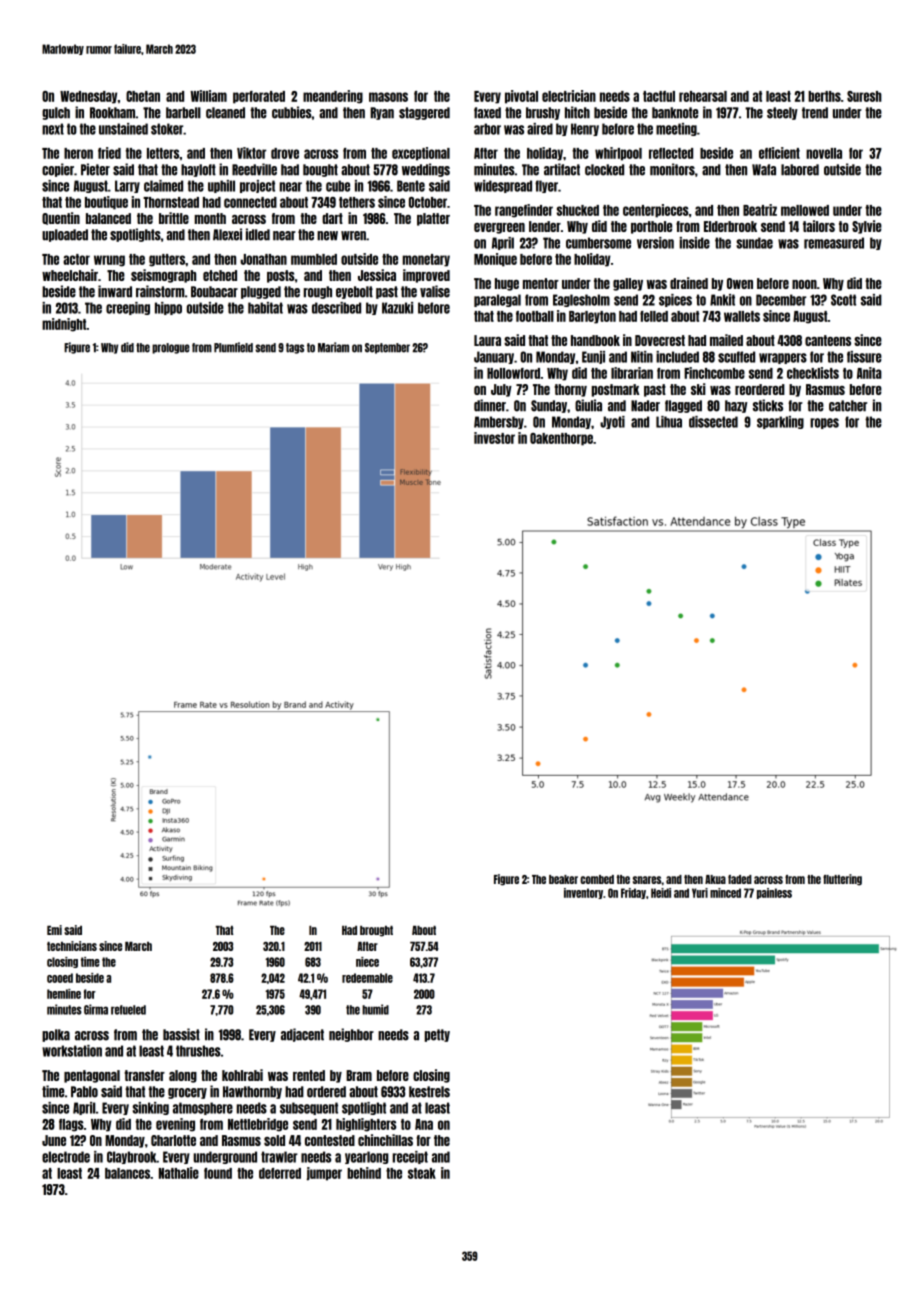 The height and width of the screenshot is (1308, 924). What do you see at coordinates (715, 879) in the screenshot?
I see `Akua` at bounding box center [715, 879].
